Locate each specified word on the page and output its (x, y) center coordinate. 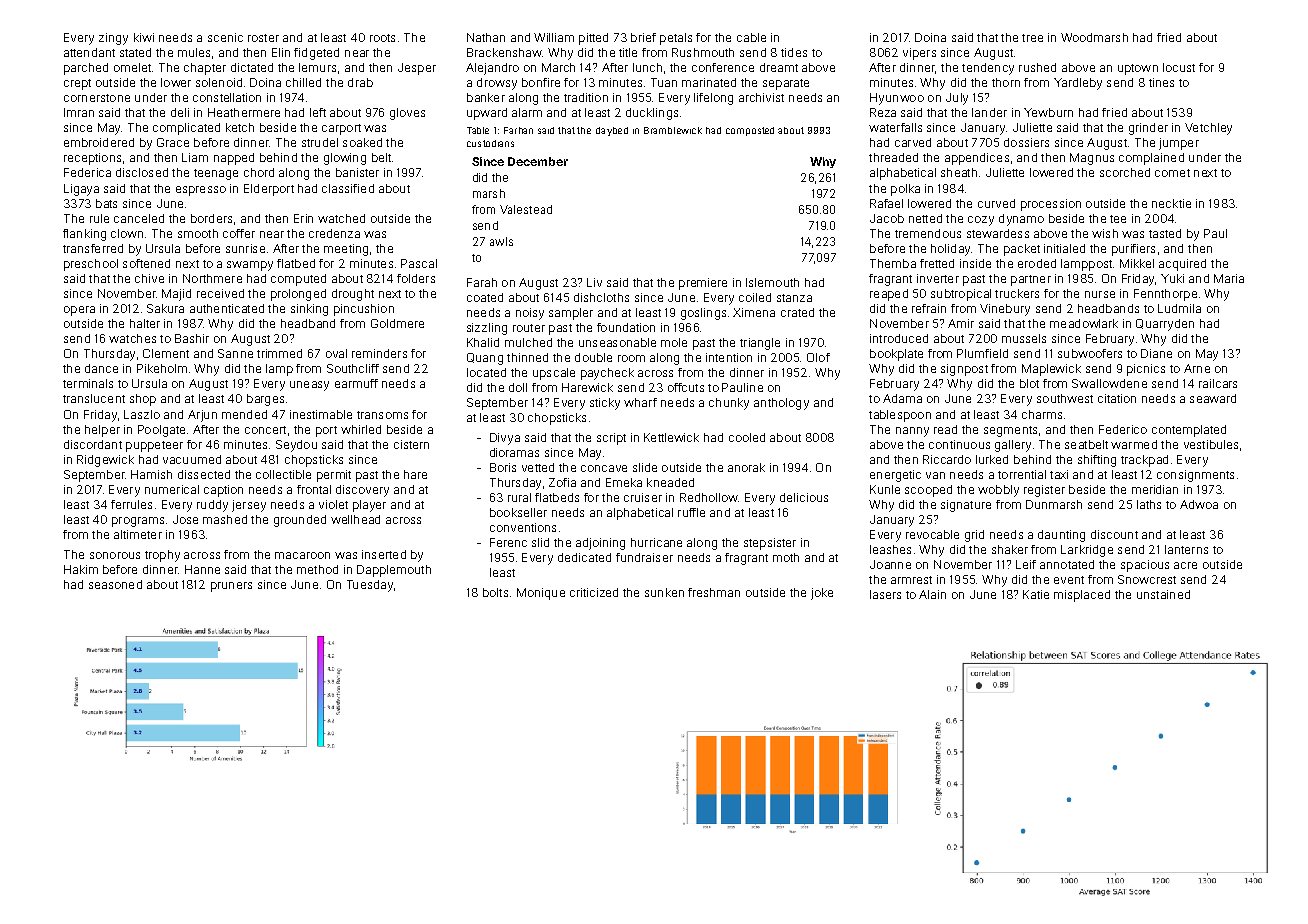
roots (382, 38)
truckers (1017, 293)
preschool (91, 265)
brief (643, 37)
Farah (482, 282)
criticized (594, 592)
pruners (231, 587)
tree (1032, 38)
